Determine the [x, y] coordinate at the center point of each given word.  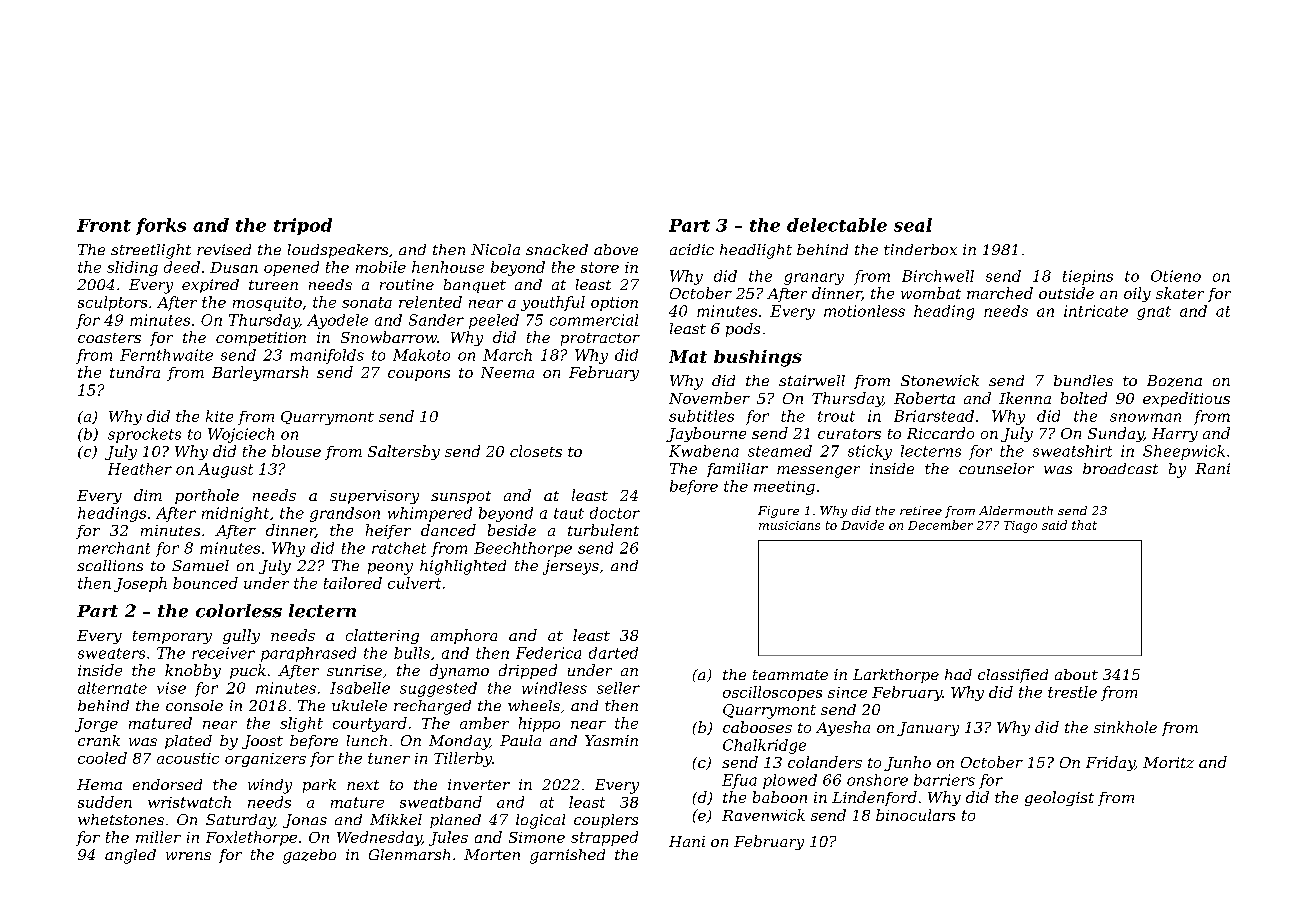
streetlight [151, 251]
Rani [1212, 468]
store [600, 267]
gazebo [309, 856]
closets [536, 451]
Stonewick [940, 380]
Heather [140, 469]
